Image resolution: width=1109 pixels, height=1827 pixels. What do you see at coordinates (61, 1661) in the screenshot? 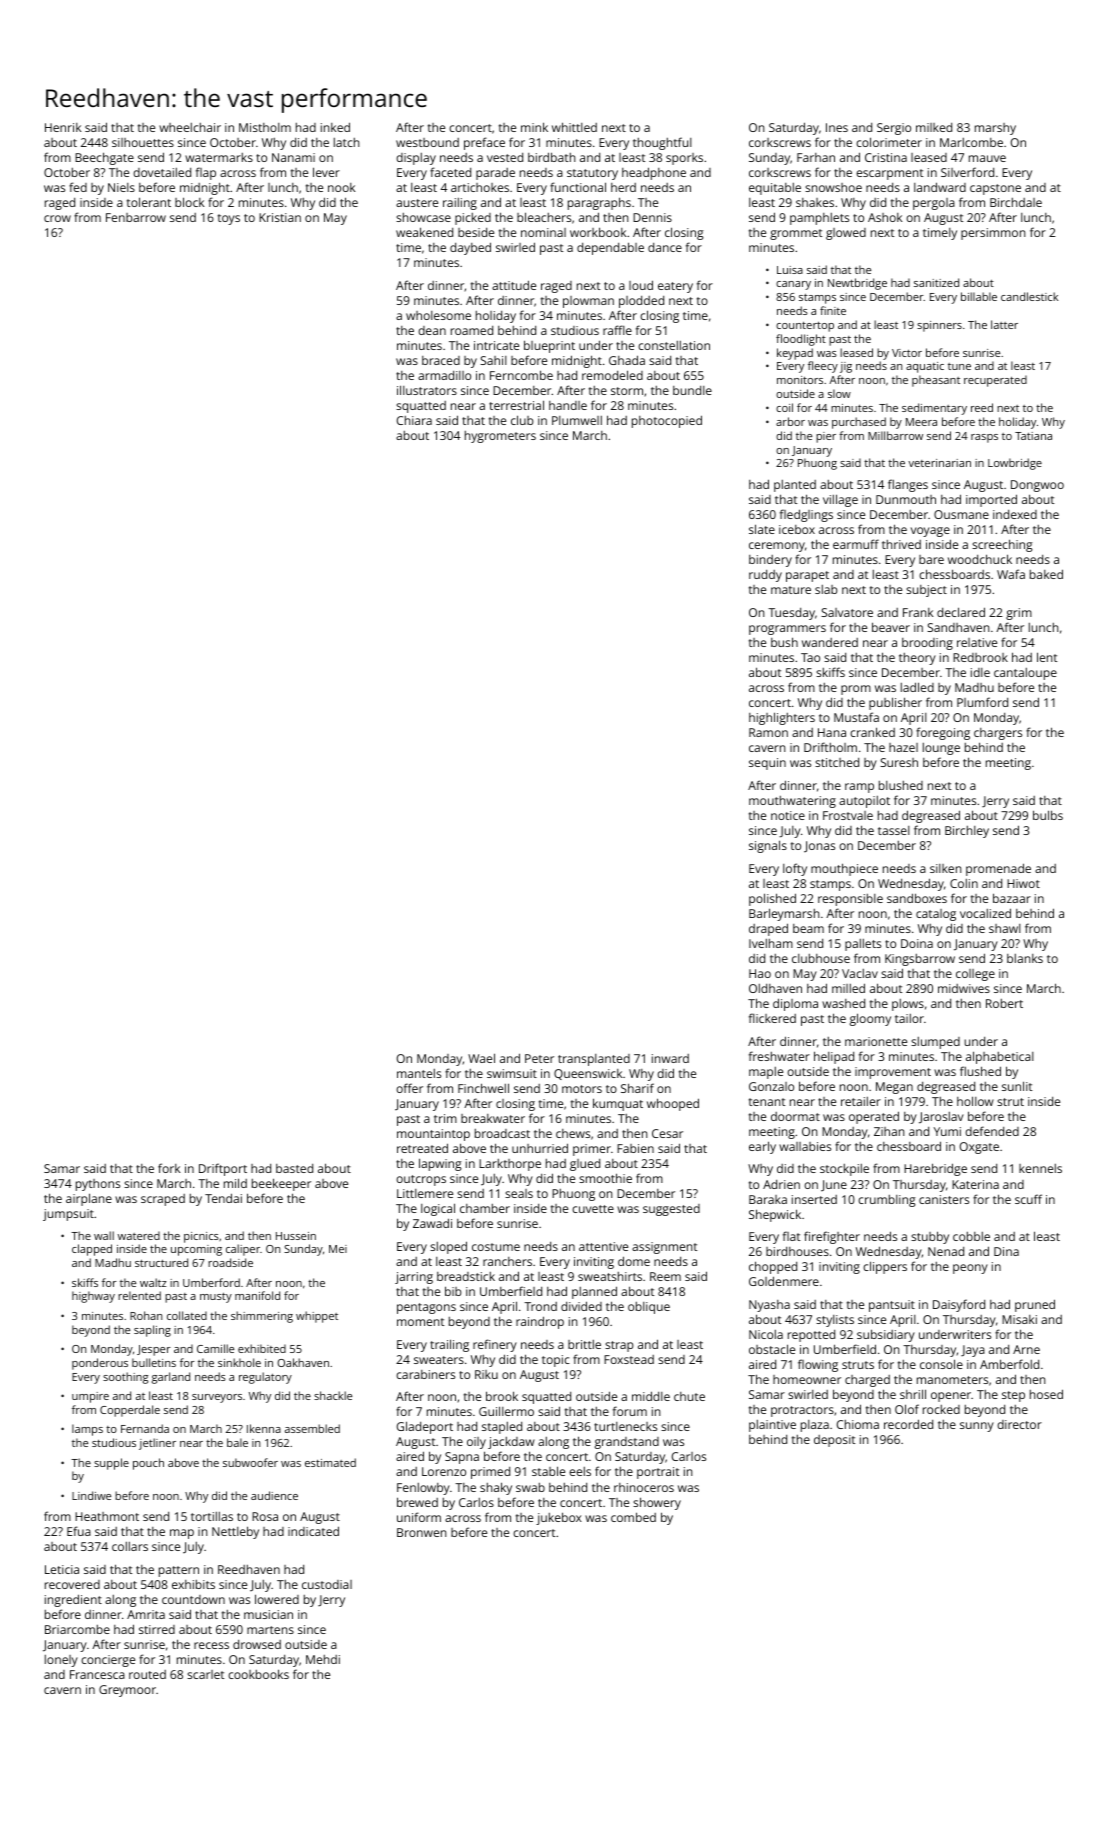
I see `lonely` at bounding box center [61, 1661].
